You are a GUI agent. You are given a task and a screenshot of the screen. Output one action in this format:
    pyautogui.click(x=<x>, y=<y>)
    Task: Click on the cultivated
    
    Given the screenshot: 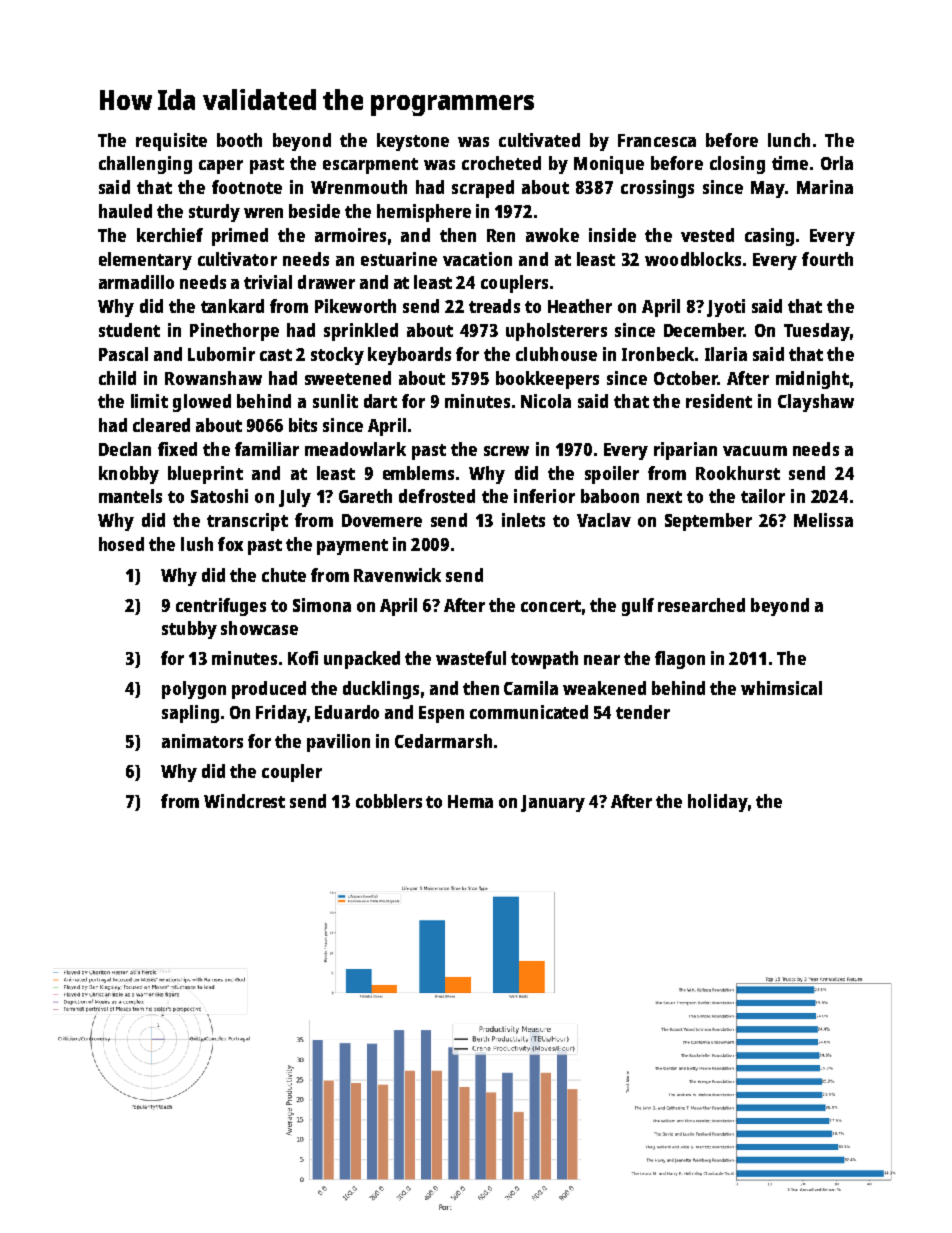 What is the action you would take?
    pyautogui.click(x=539, y=140)
